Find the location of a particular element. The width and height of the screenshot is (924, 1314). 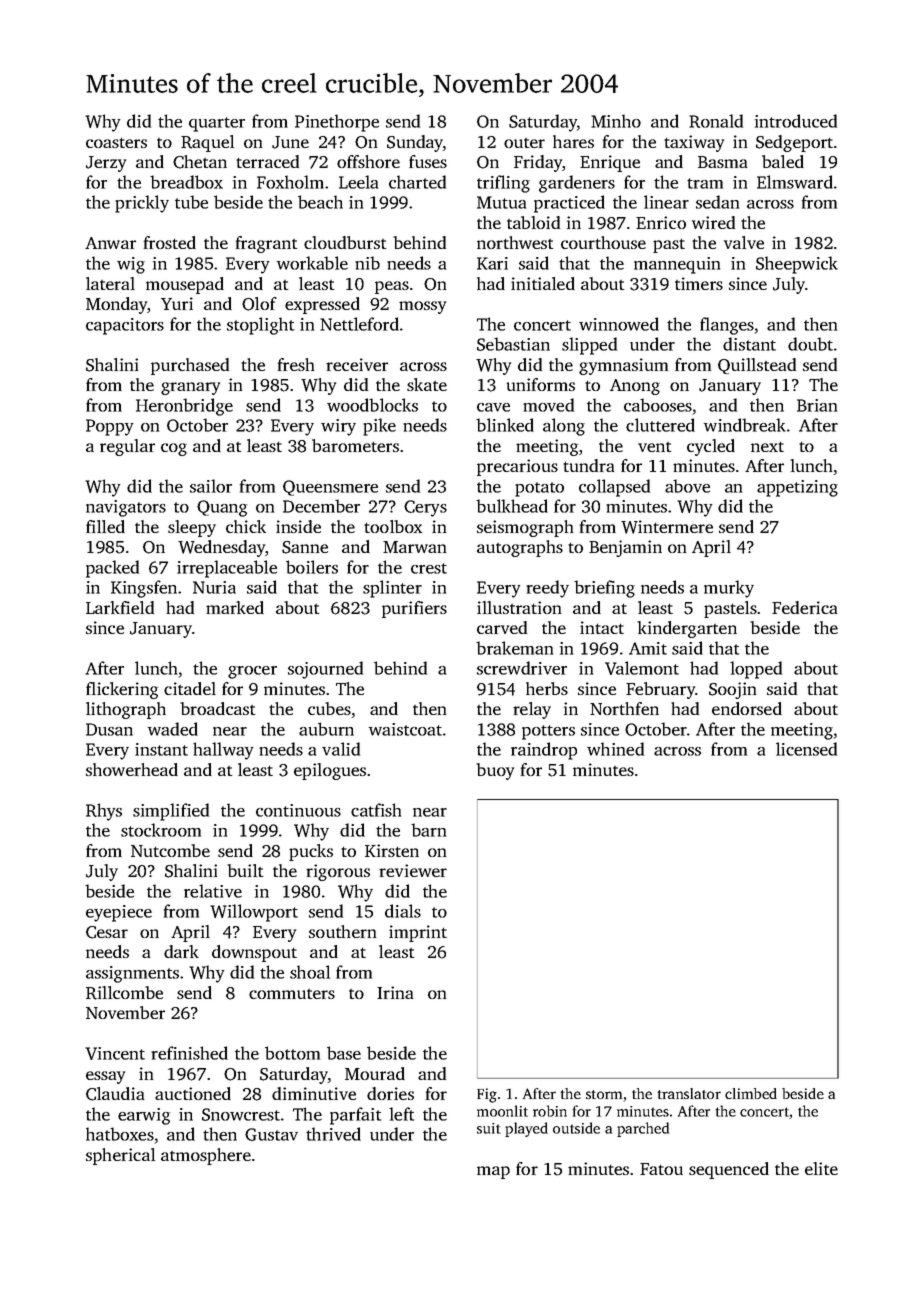

dials is located at coordinates (403, 911).
